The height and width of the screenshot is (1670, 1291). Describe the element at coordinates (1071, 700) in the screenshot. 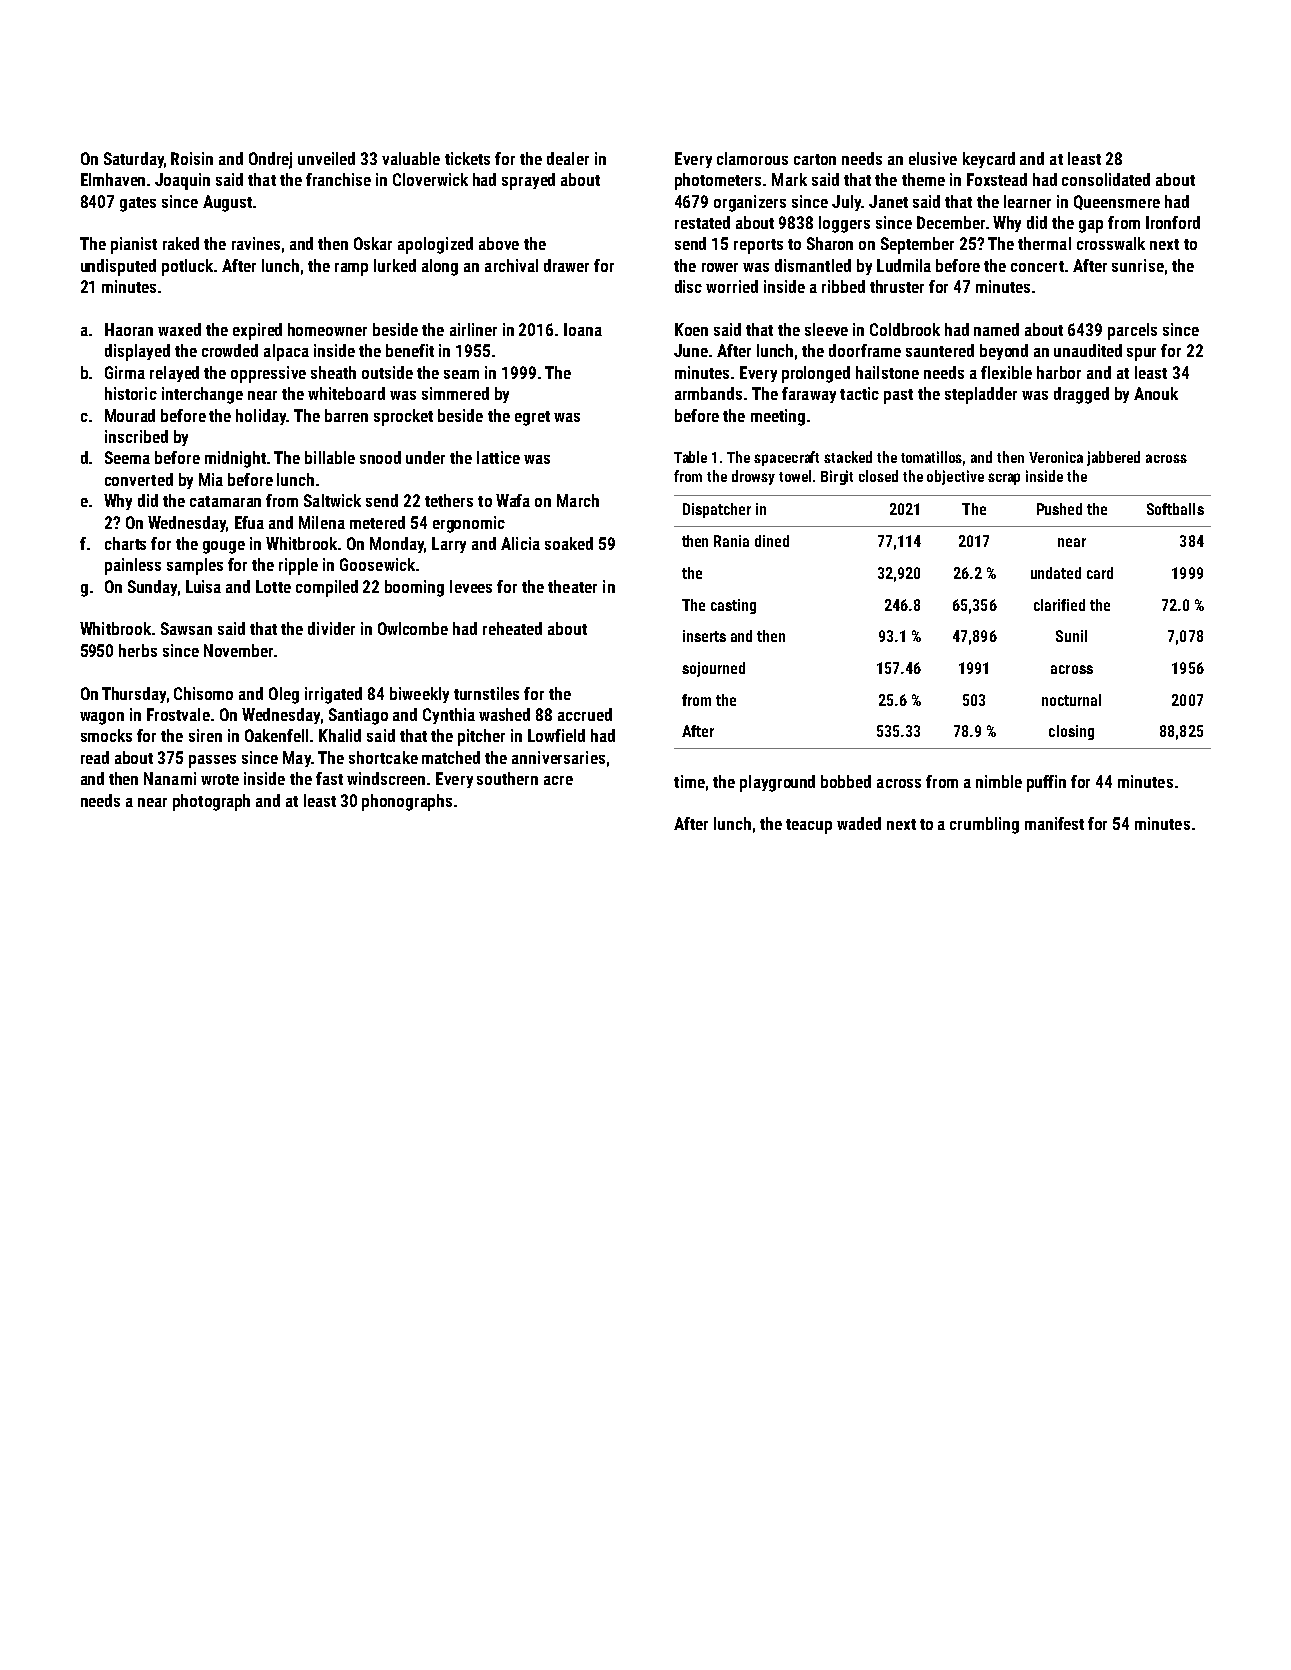

I see `nocturnal` at that location.
